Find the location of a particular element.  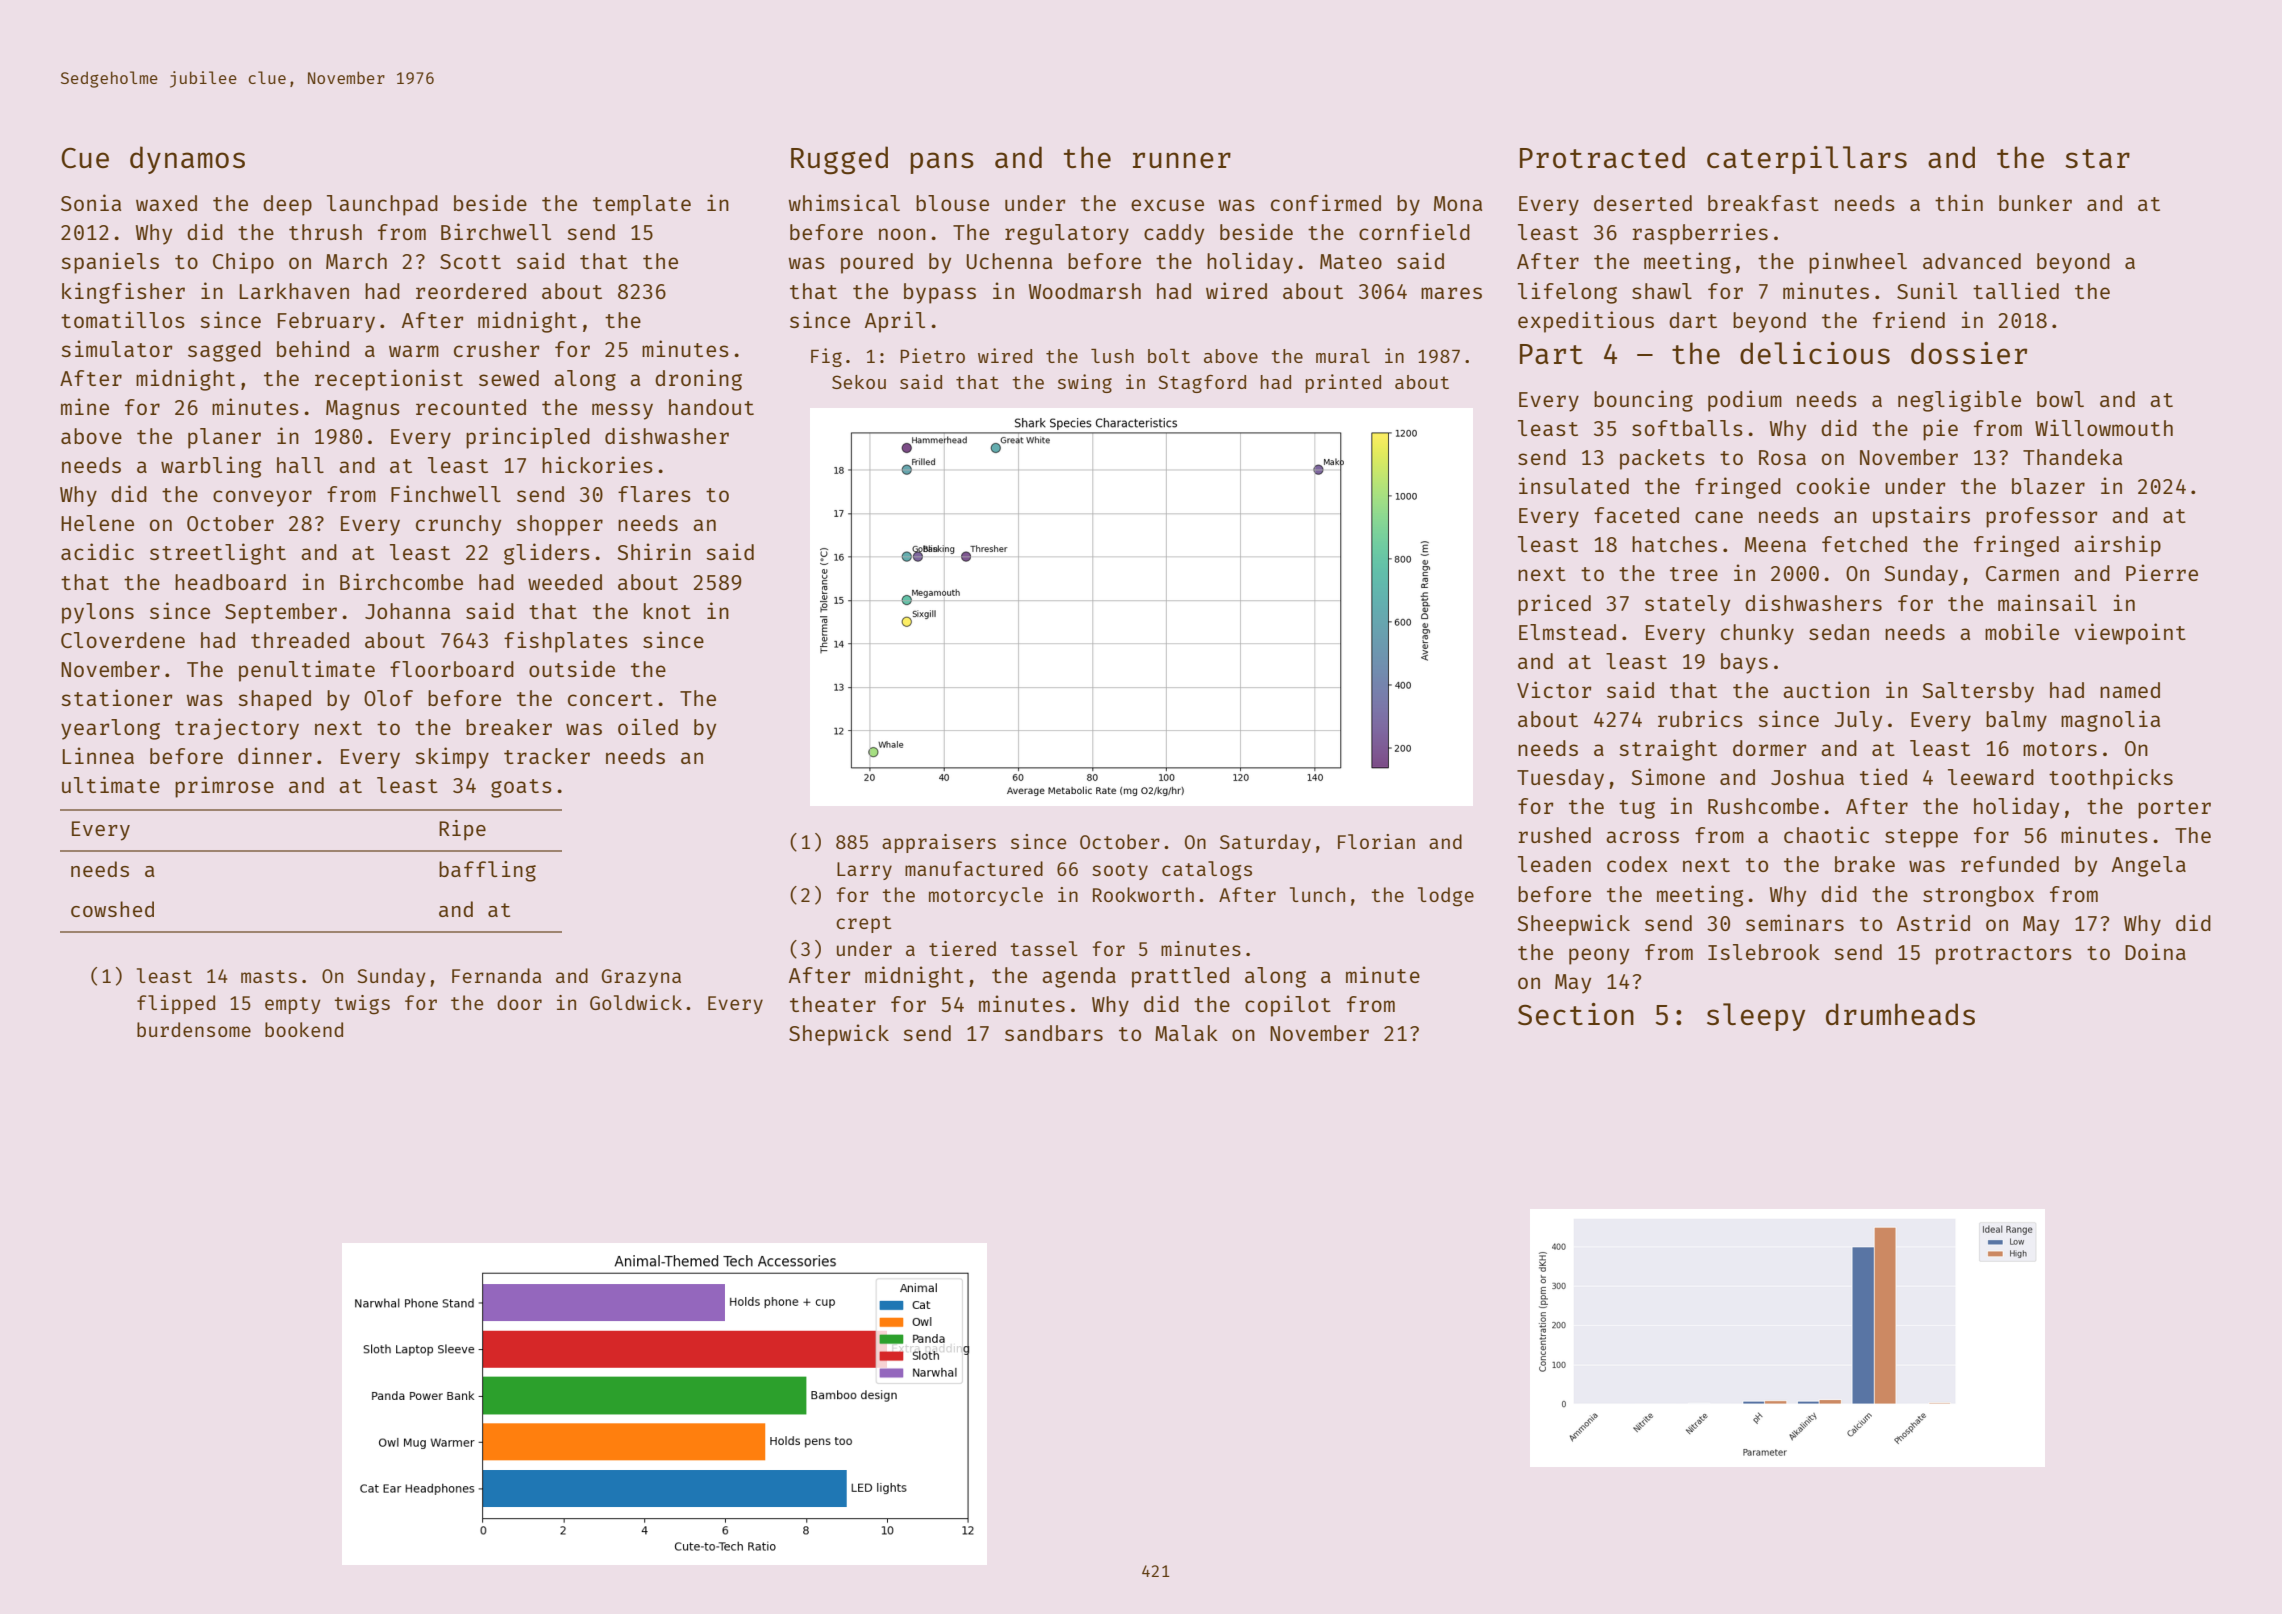

priced is located at coordinates (1554, 605).
